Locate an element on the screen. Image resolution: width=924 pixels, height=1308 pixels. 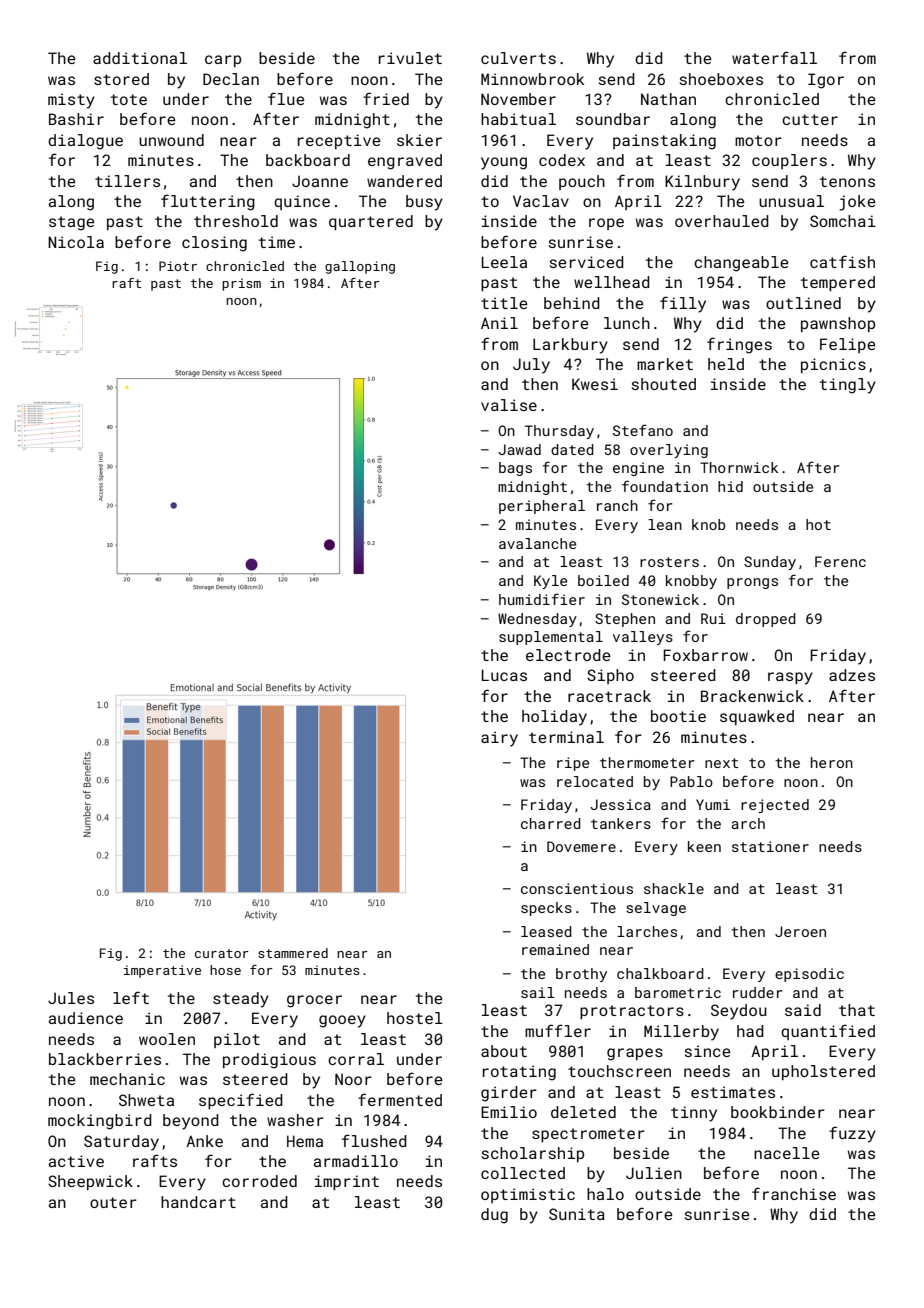
outer is located at coordinates (113, 1202).
